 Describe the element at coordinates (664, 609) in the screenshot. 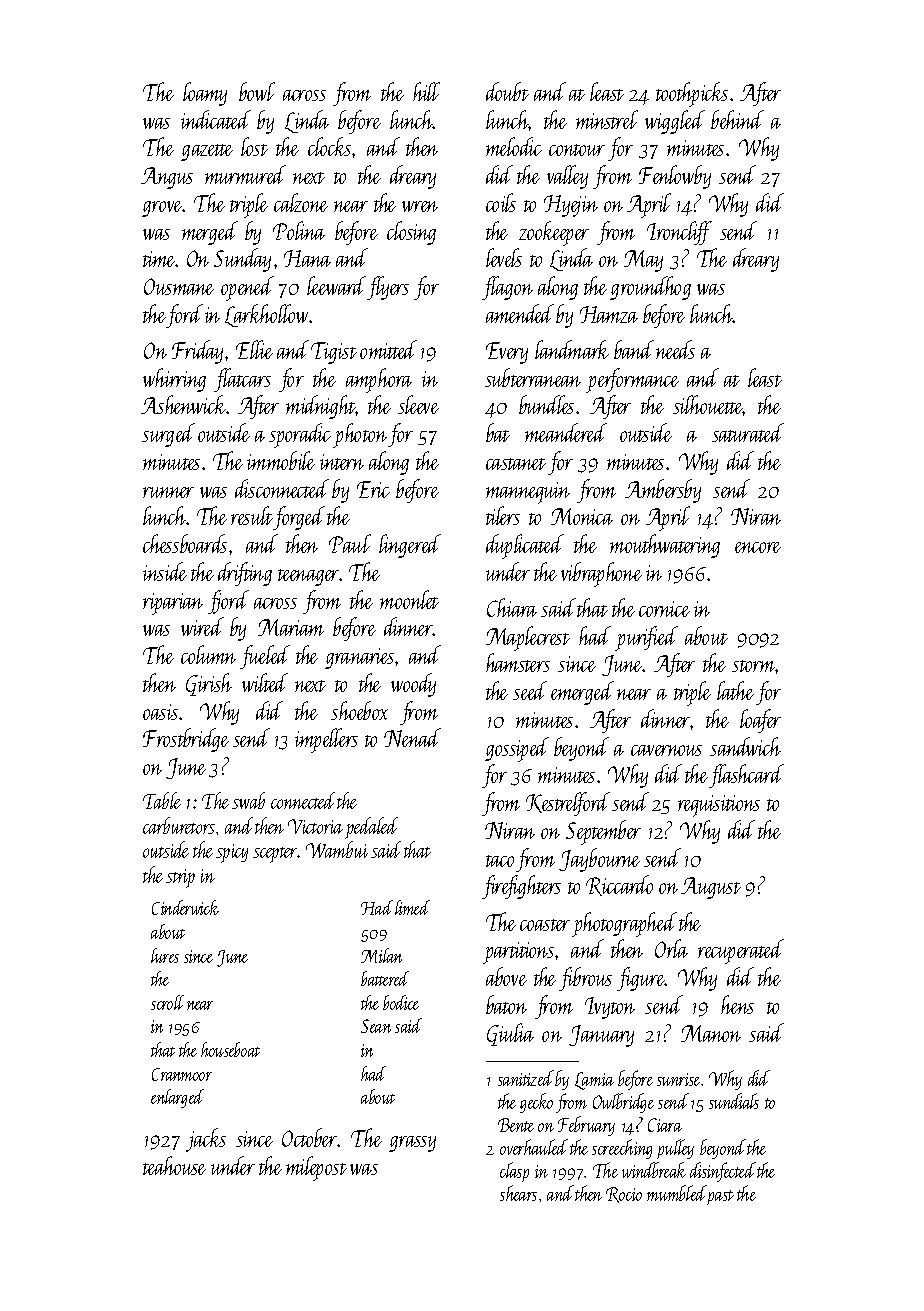

I see `cornice` at that location.
